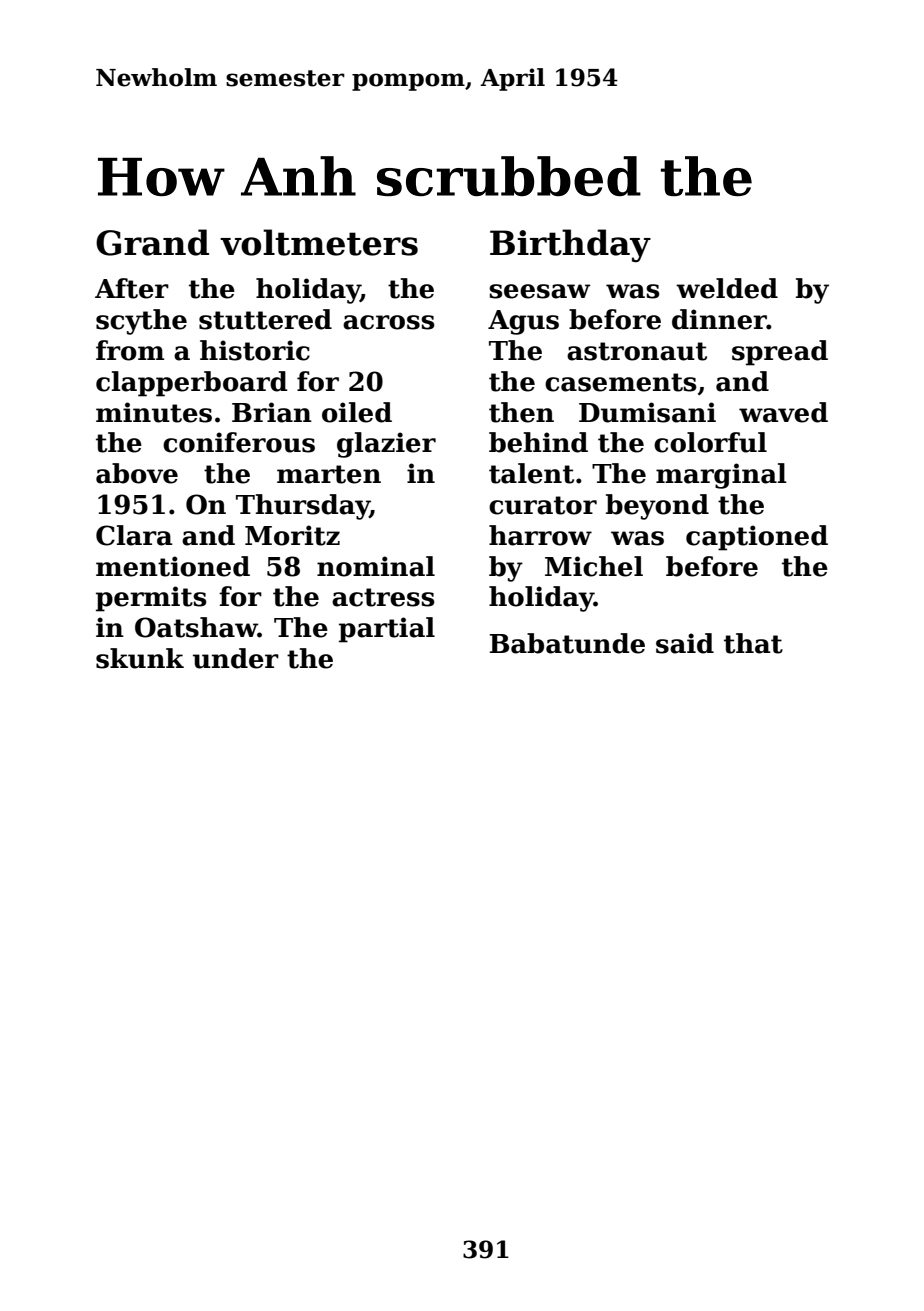 Image resolution: width=924 pixels, height=1311 pixels. Describe the element at coordinates (719, 319) in the screenshot. I see `dinner` at that location.
